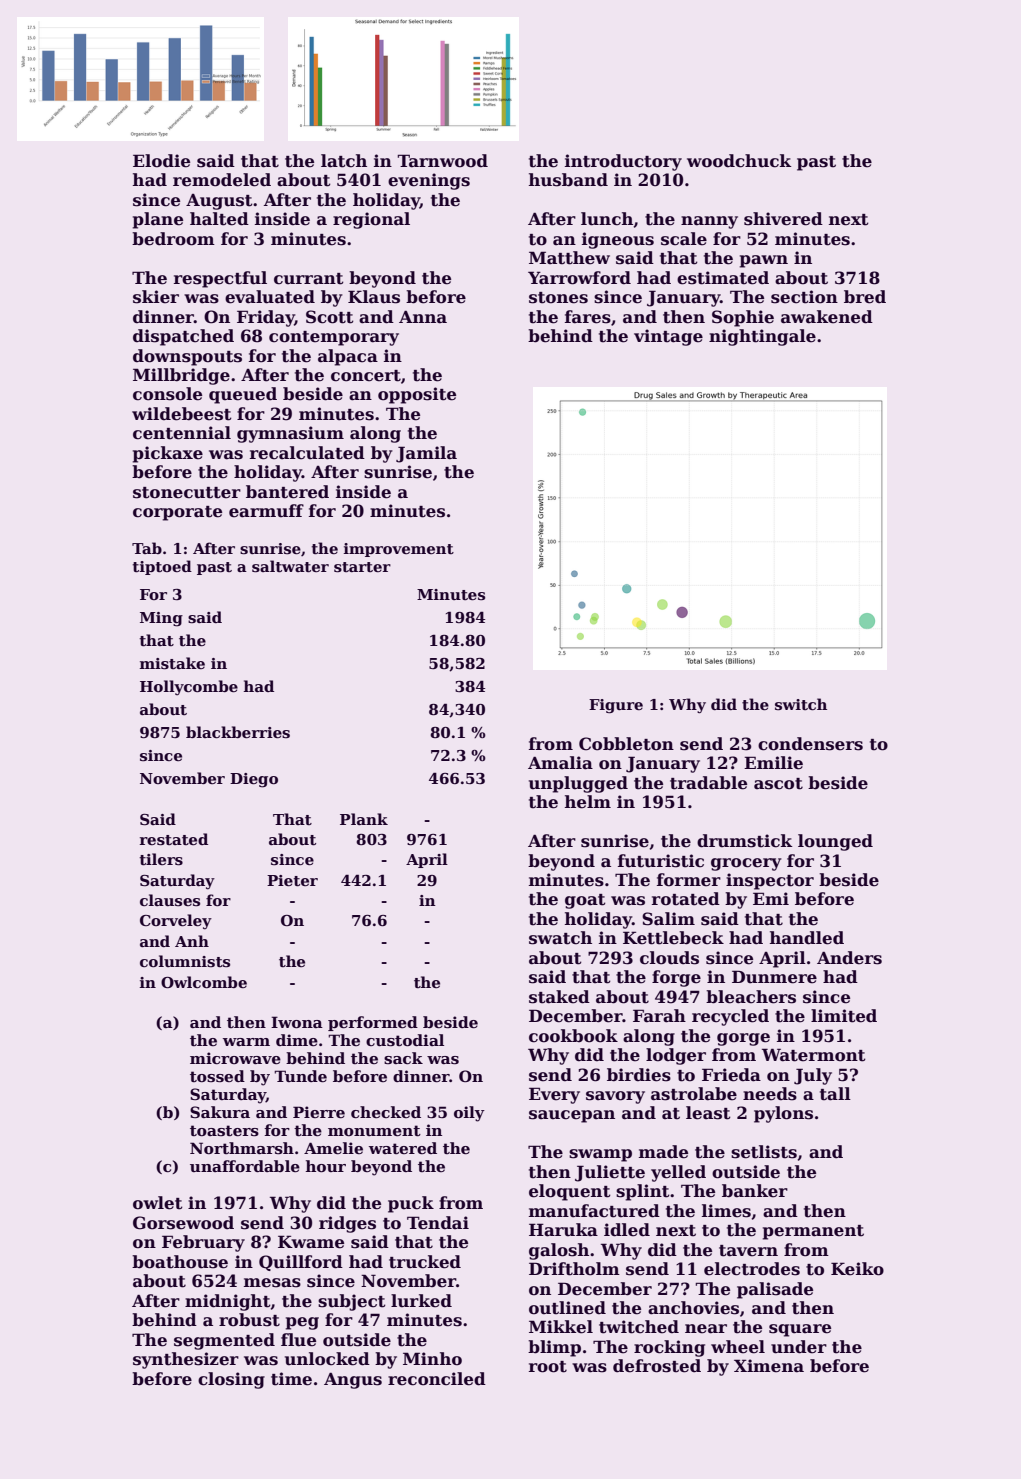 Image resolution: width=1021 pixels, height=1479 pixels. I want to click on improvement, so click(399, 550).
